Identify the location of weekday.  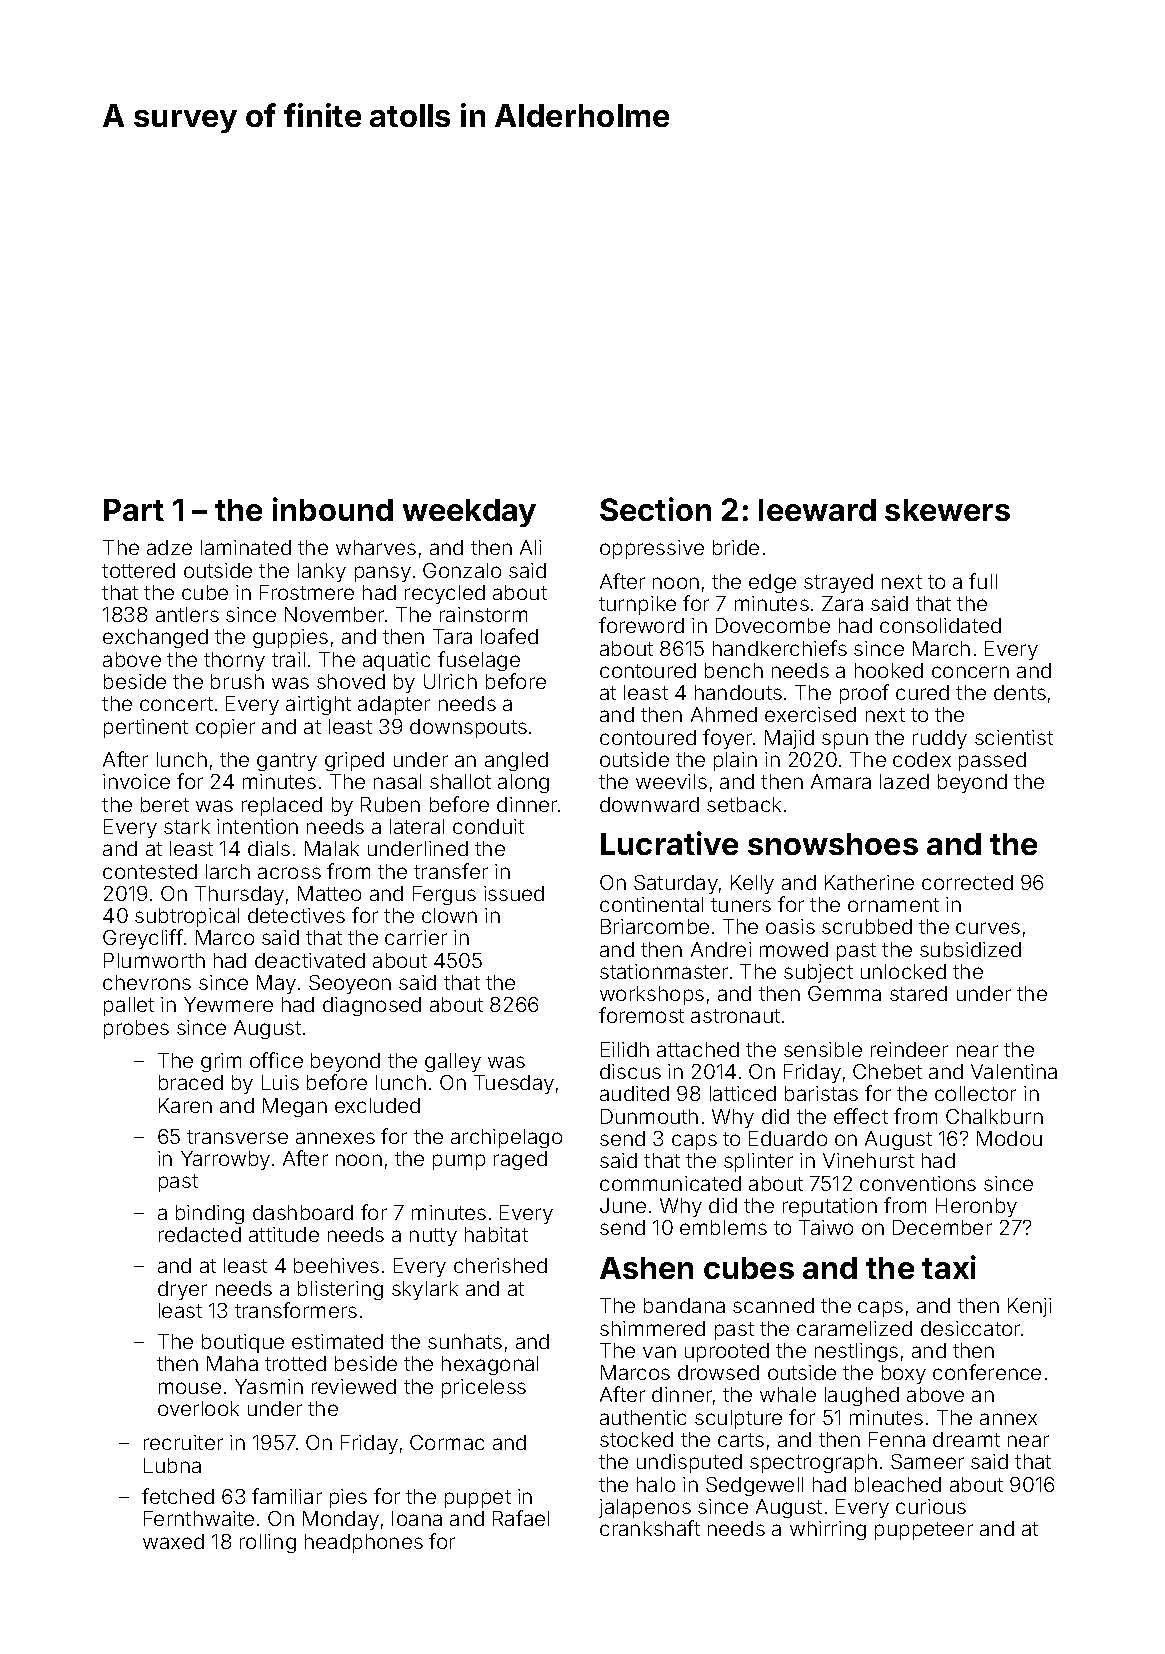
(469, 513).
